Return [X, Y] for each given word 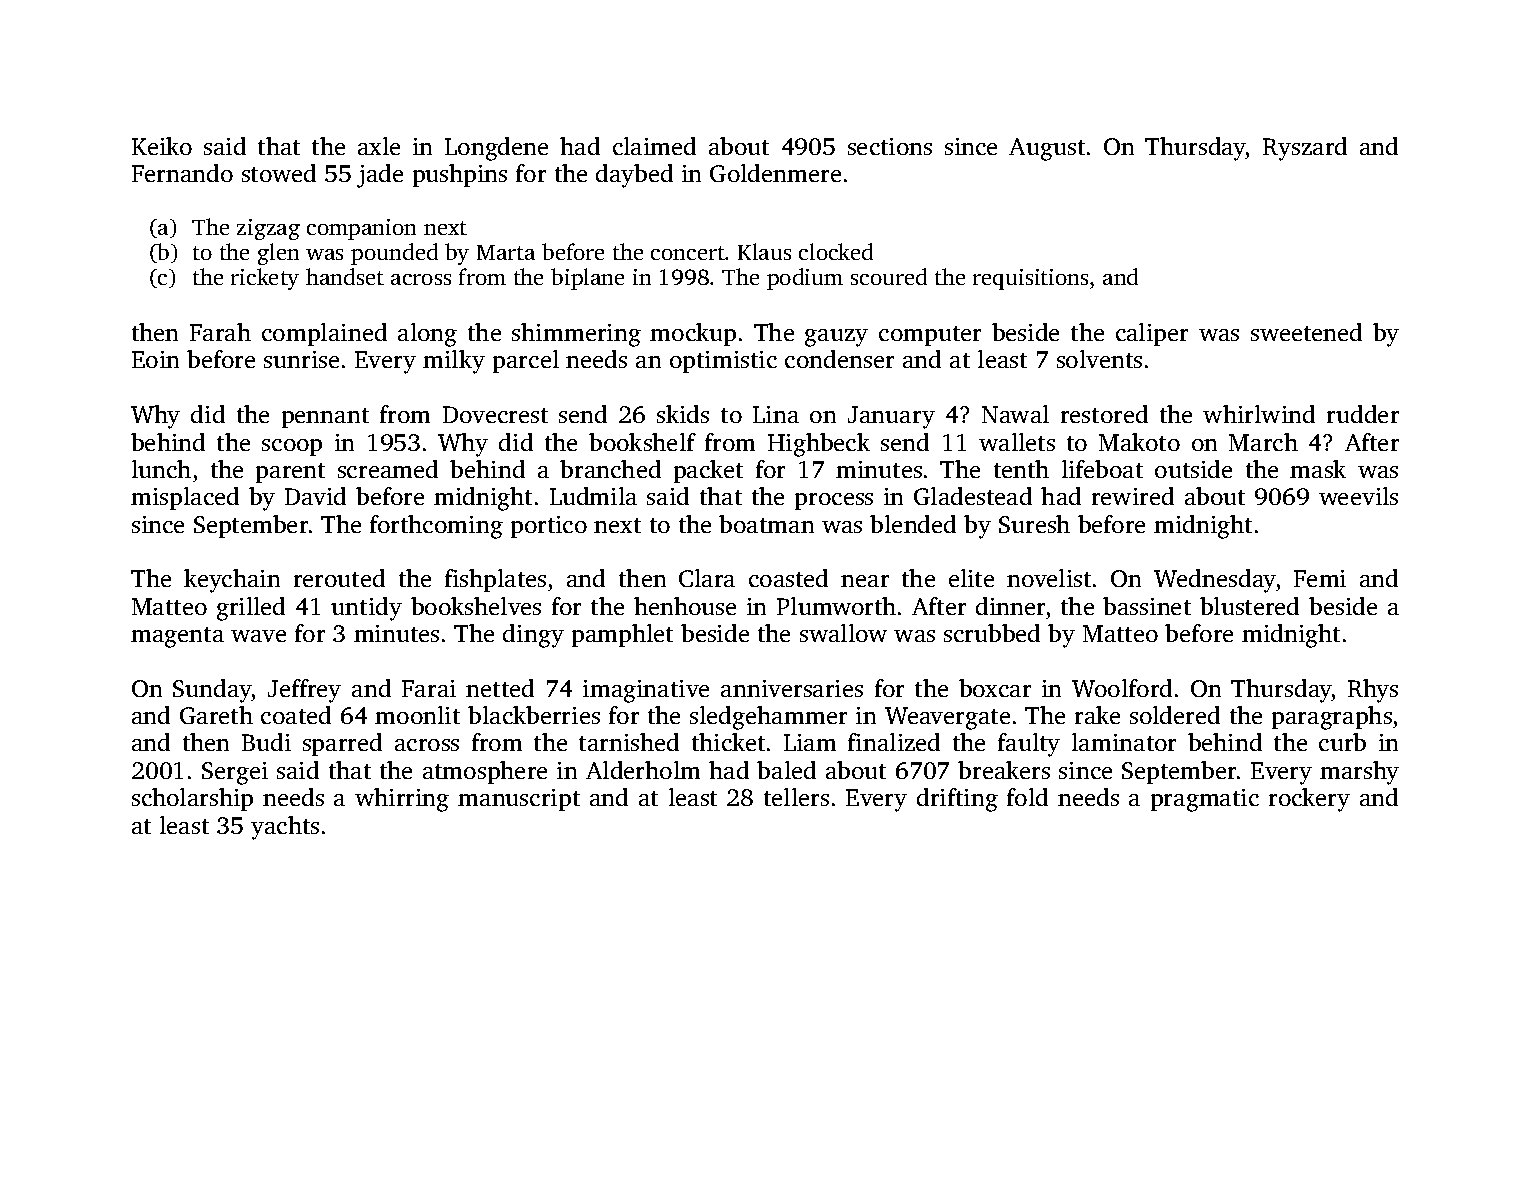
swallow [843, 633]
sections [890, 146]
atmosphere [485, 772]
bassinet [1147, 606]
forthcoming [436, 527]
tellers [796, 797]
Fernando [182, 173]
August [1047, 149]
